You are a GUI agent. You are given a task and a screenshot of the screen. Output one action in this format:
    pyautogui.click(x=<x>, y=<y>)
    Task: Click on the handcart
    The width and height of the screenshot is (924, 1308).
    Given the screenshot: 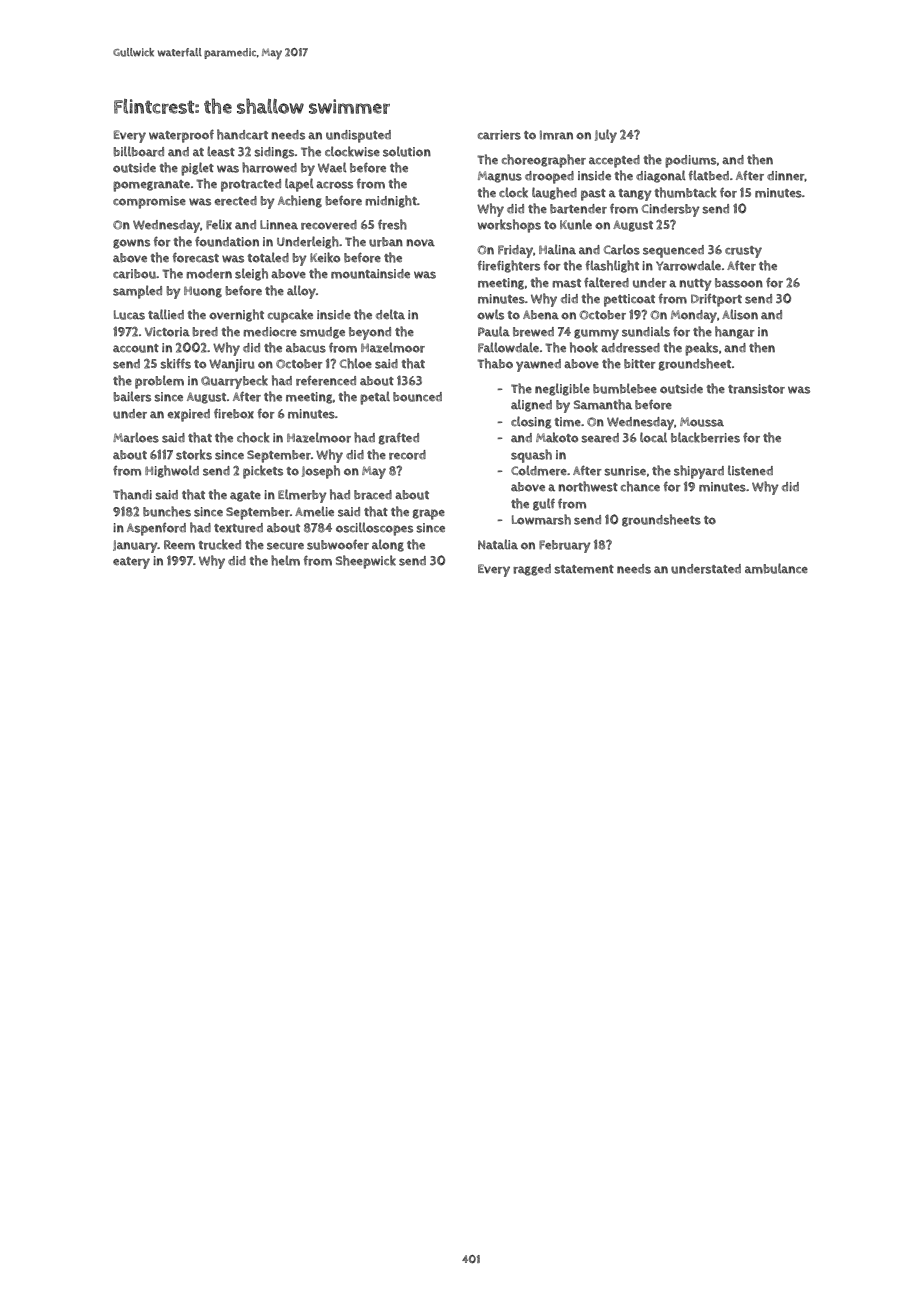 What is the action you would take?
    pyautogui.click(x=242, y=134)
